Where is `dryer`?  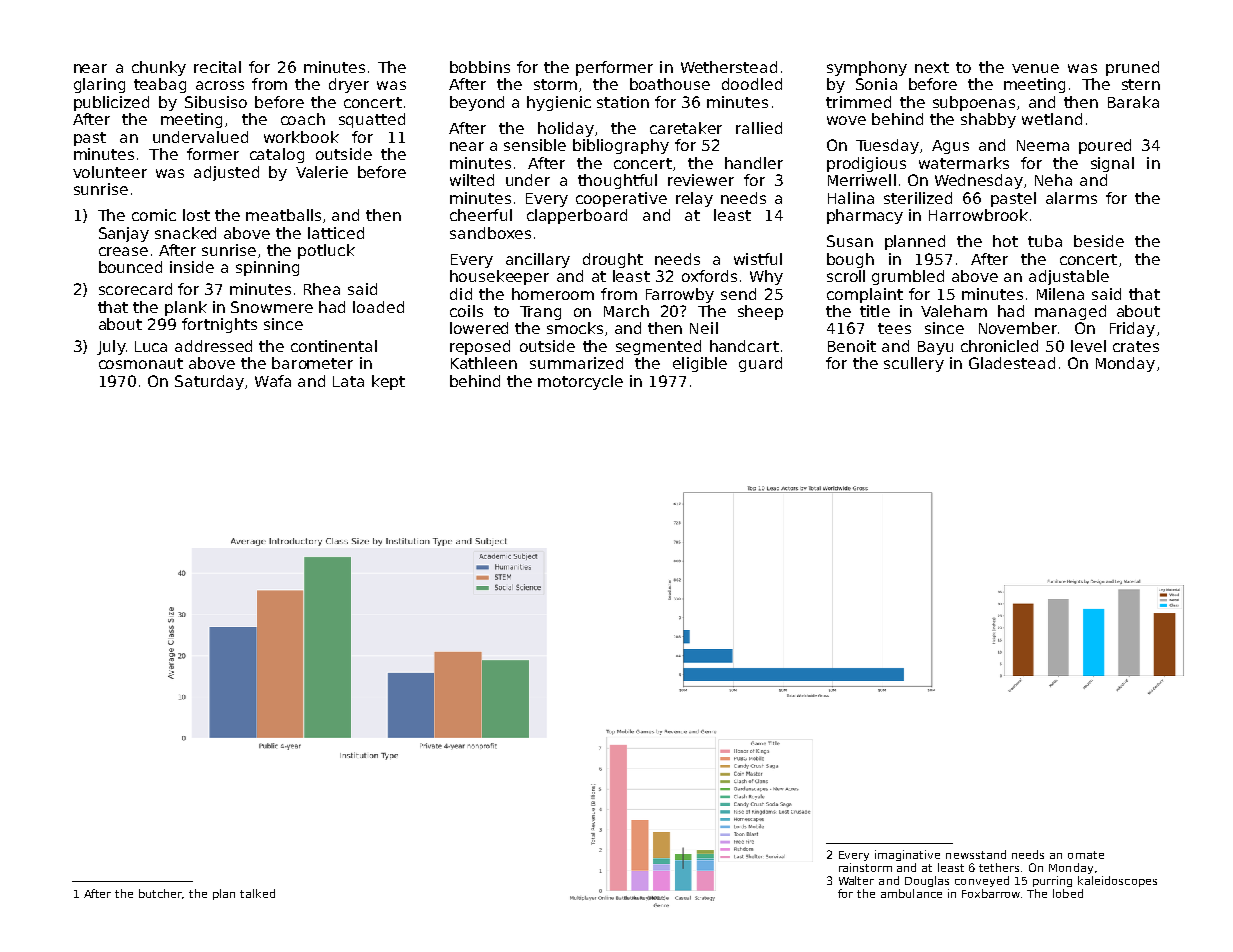
dryer is located at coordinates (349, 85).
